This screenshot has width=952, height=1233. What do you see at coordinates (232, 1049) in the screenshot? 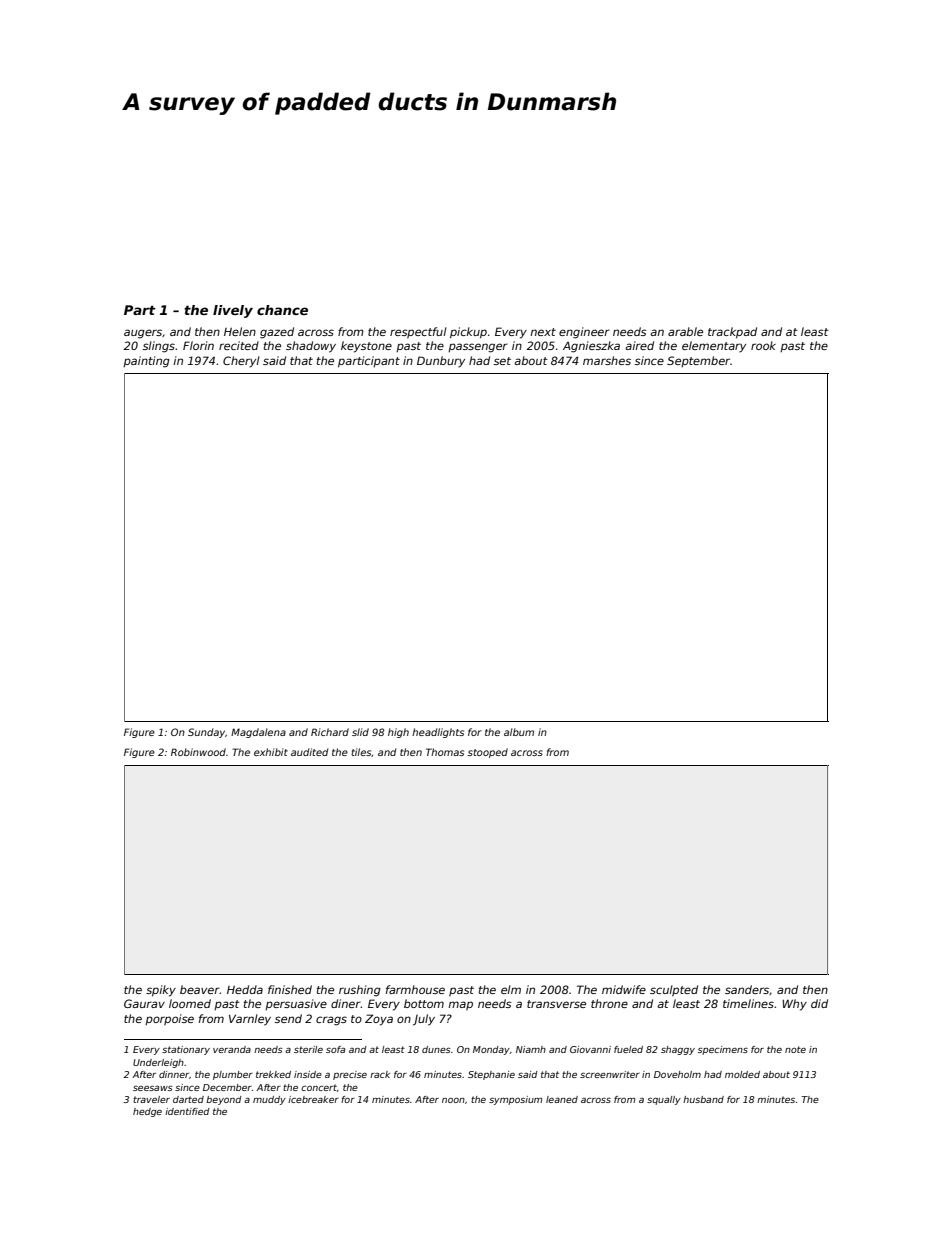
I see `veranda` at bounding box center [232, 1049].
